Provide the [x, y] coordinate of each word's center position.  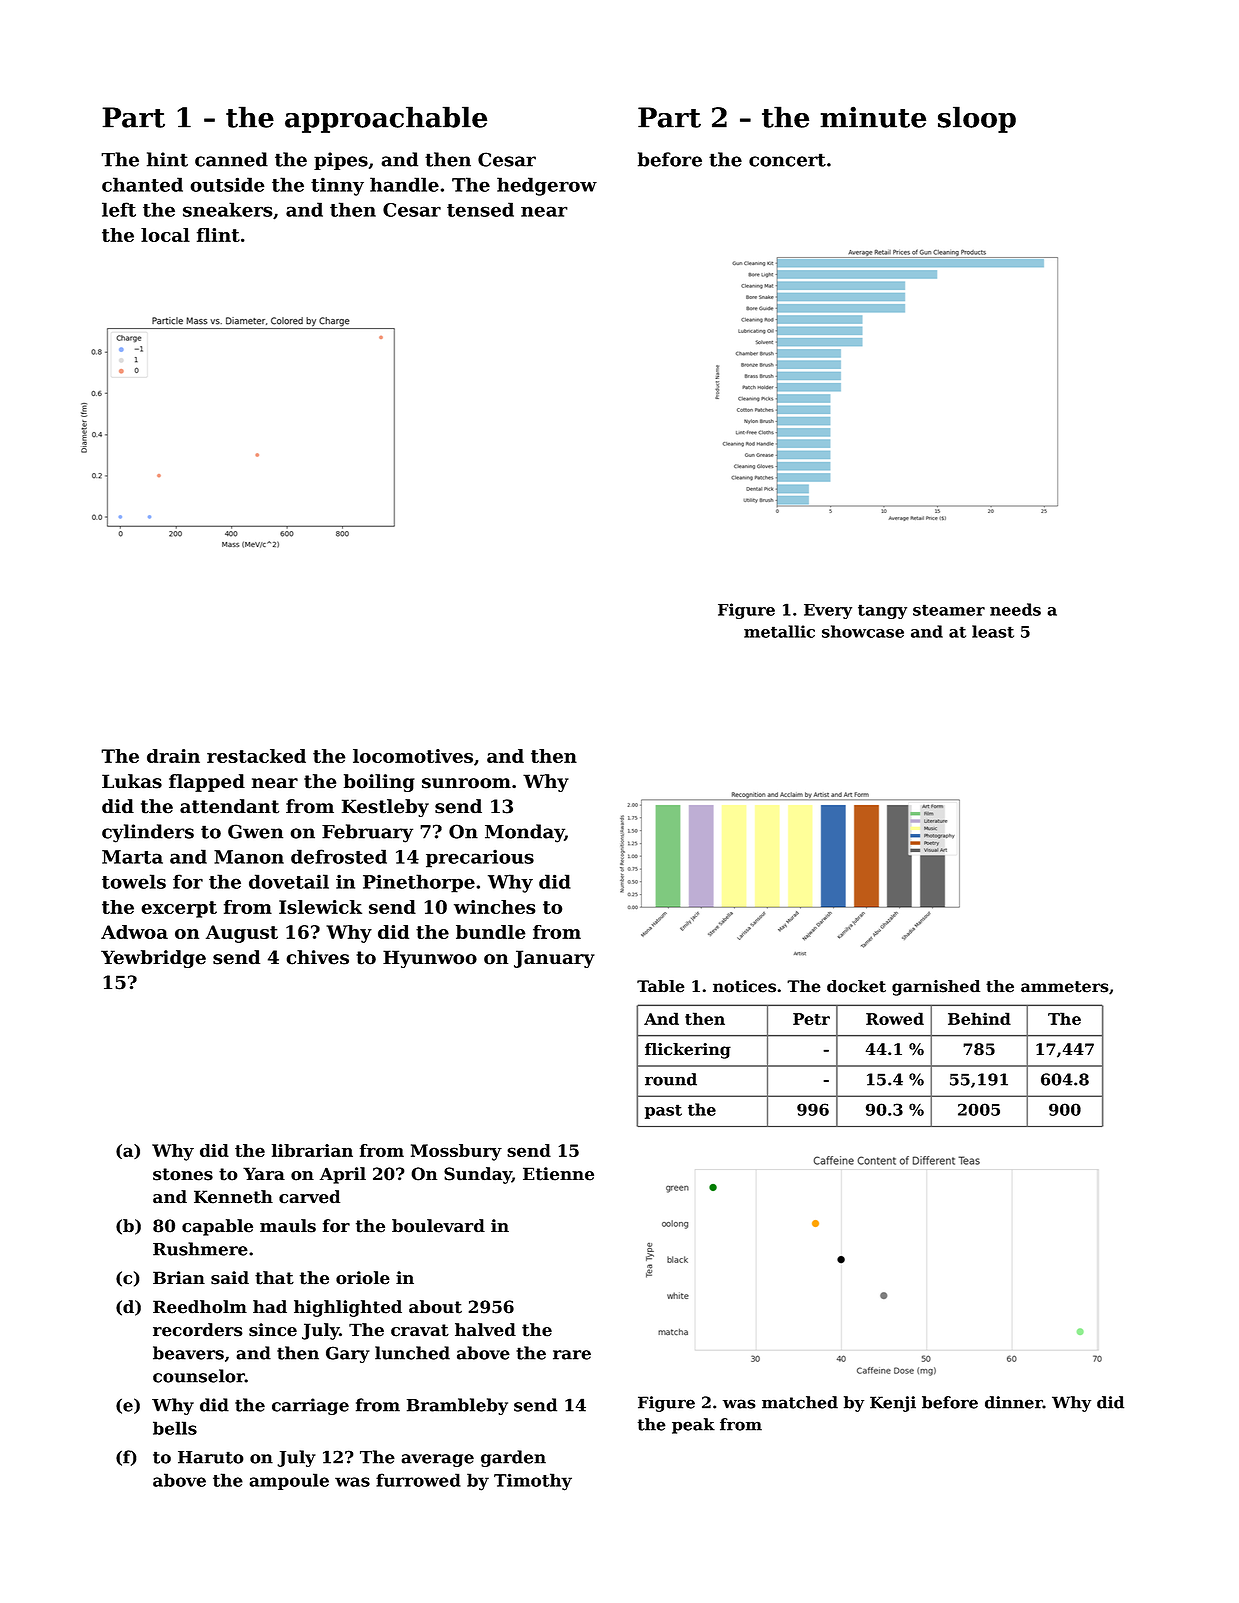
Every [828, 611]
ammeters [1065, 987]
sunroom [466, 783]
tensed [480, 209]
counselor [199, 1376]
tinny [337, 186]
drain [173, 756]
